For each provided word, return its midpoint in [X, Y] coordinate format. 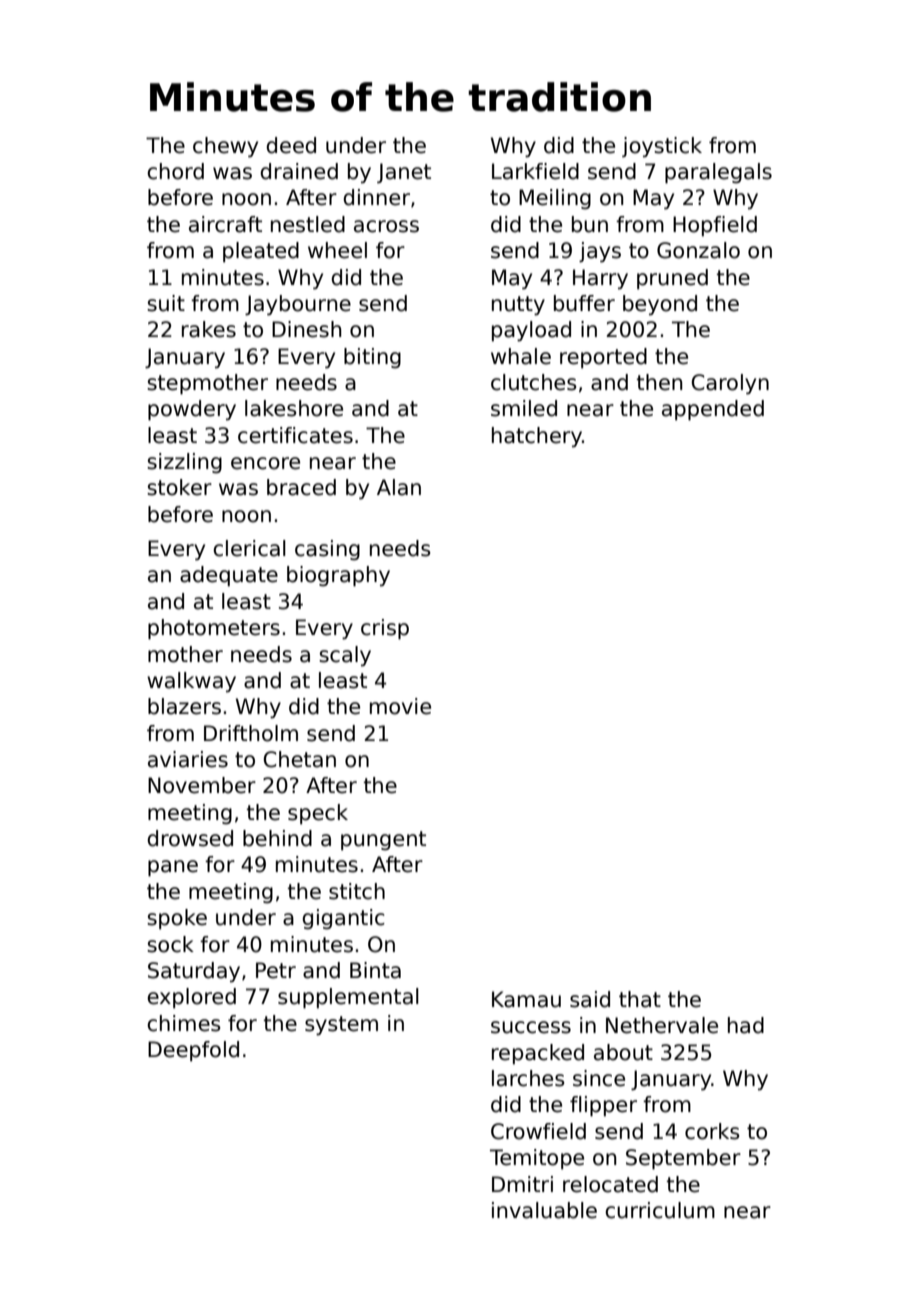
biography [338, 576]
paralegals [718, 173]
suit [166, 303]
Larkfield [535, 171]
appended [713, 410]
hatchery [537, 437]
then [660, 382]
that [640, 999]
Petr [276, 970]
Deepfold [193, 1051]
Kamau [526, 999]
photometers [214, 629]
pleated [261, 252]
